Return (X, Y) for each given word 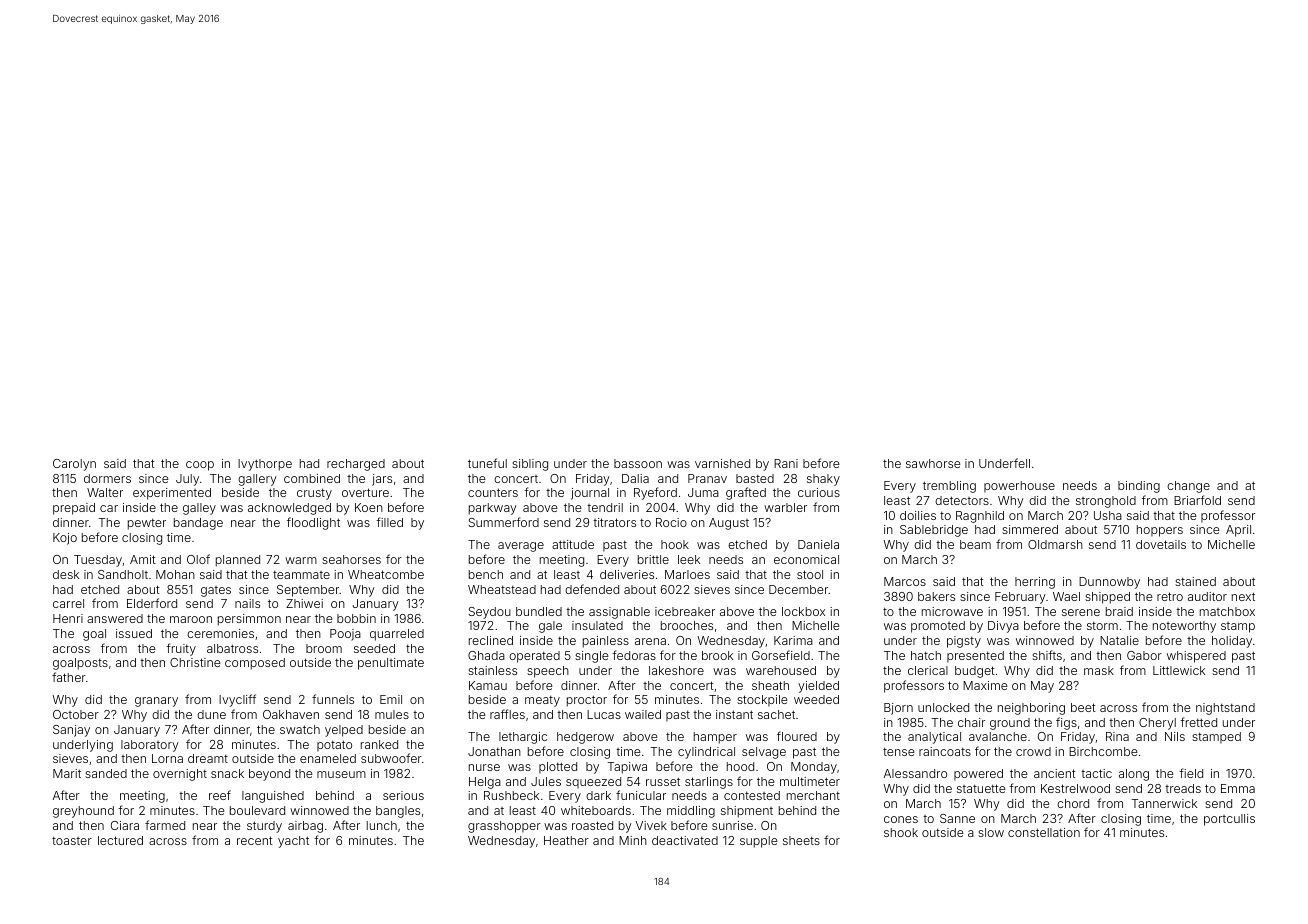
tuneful (487, 463)
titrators (614, 522)
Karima (793, 640)
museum (341, 774)
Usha (1108, 515)
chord (1073, 803)
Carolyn (74, 465)
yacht (293, 842)
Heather (566, 840)
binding (1139, 487)
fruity (181, 649)
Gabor (1144, 655)
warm (301, 560)
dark (598, 795)
